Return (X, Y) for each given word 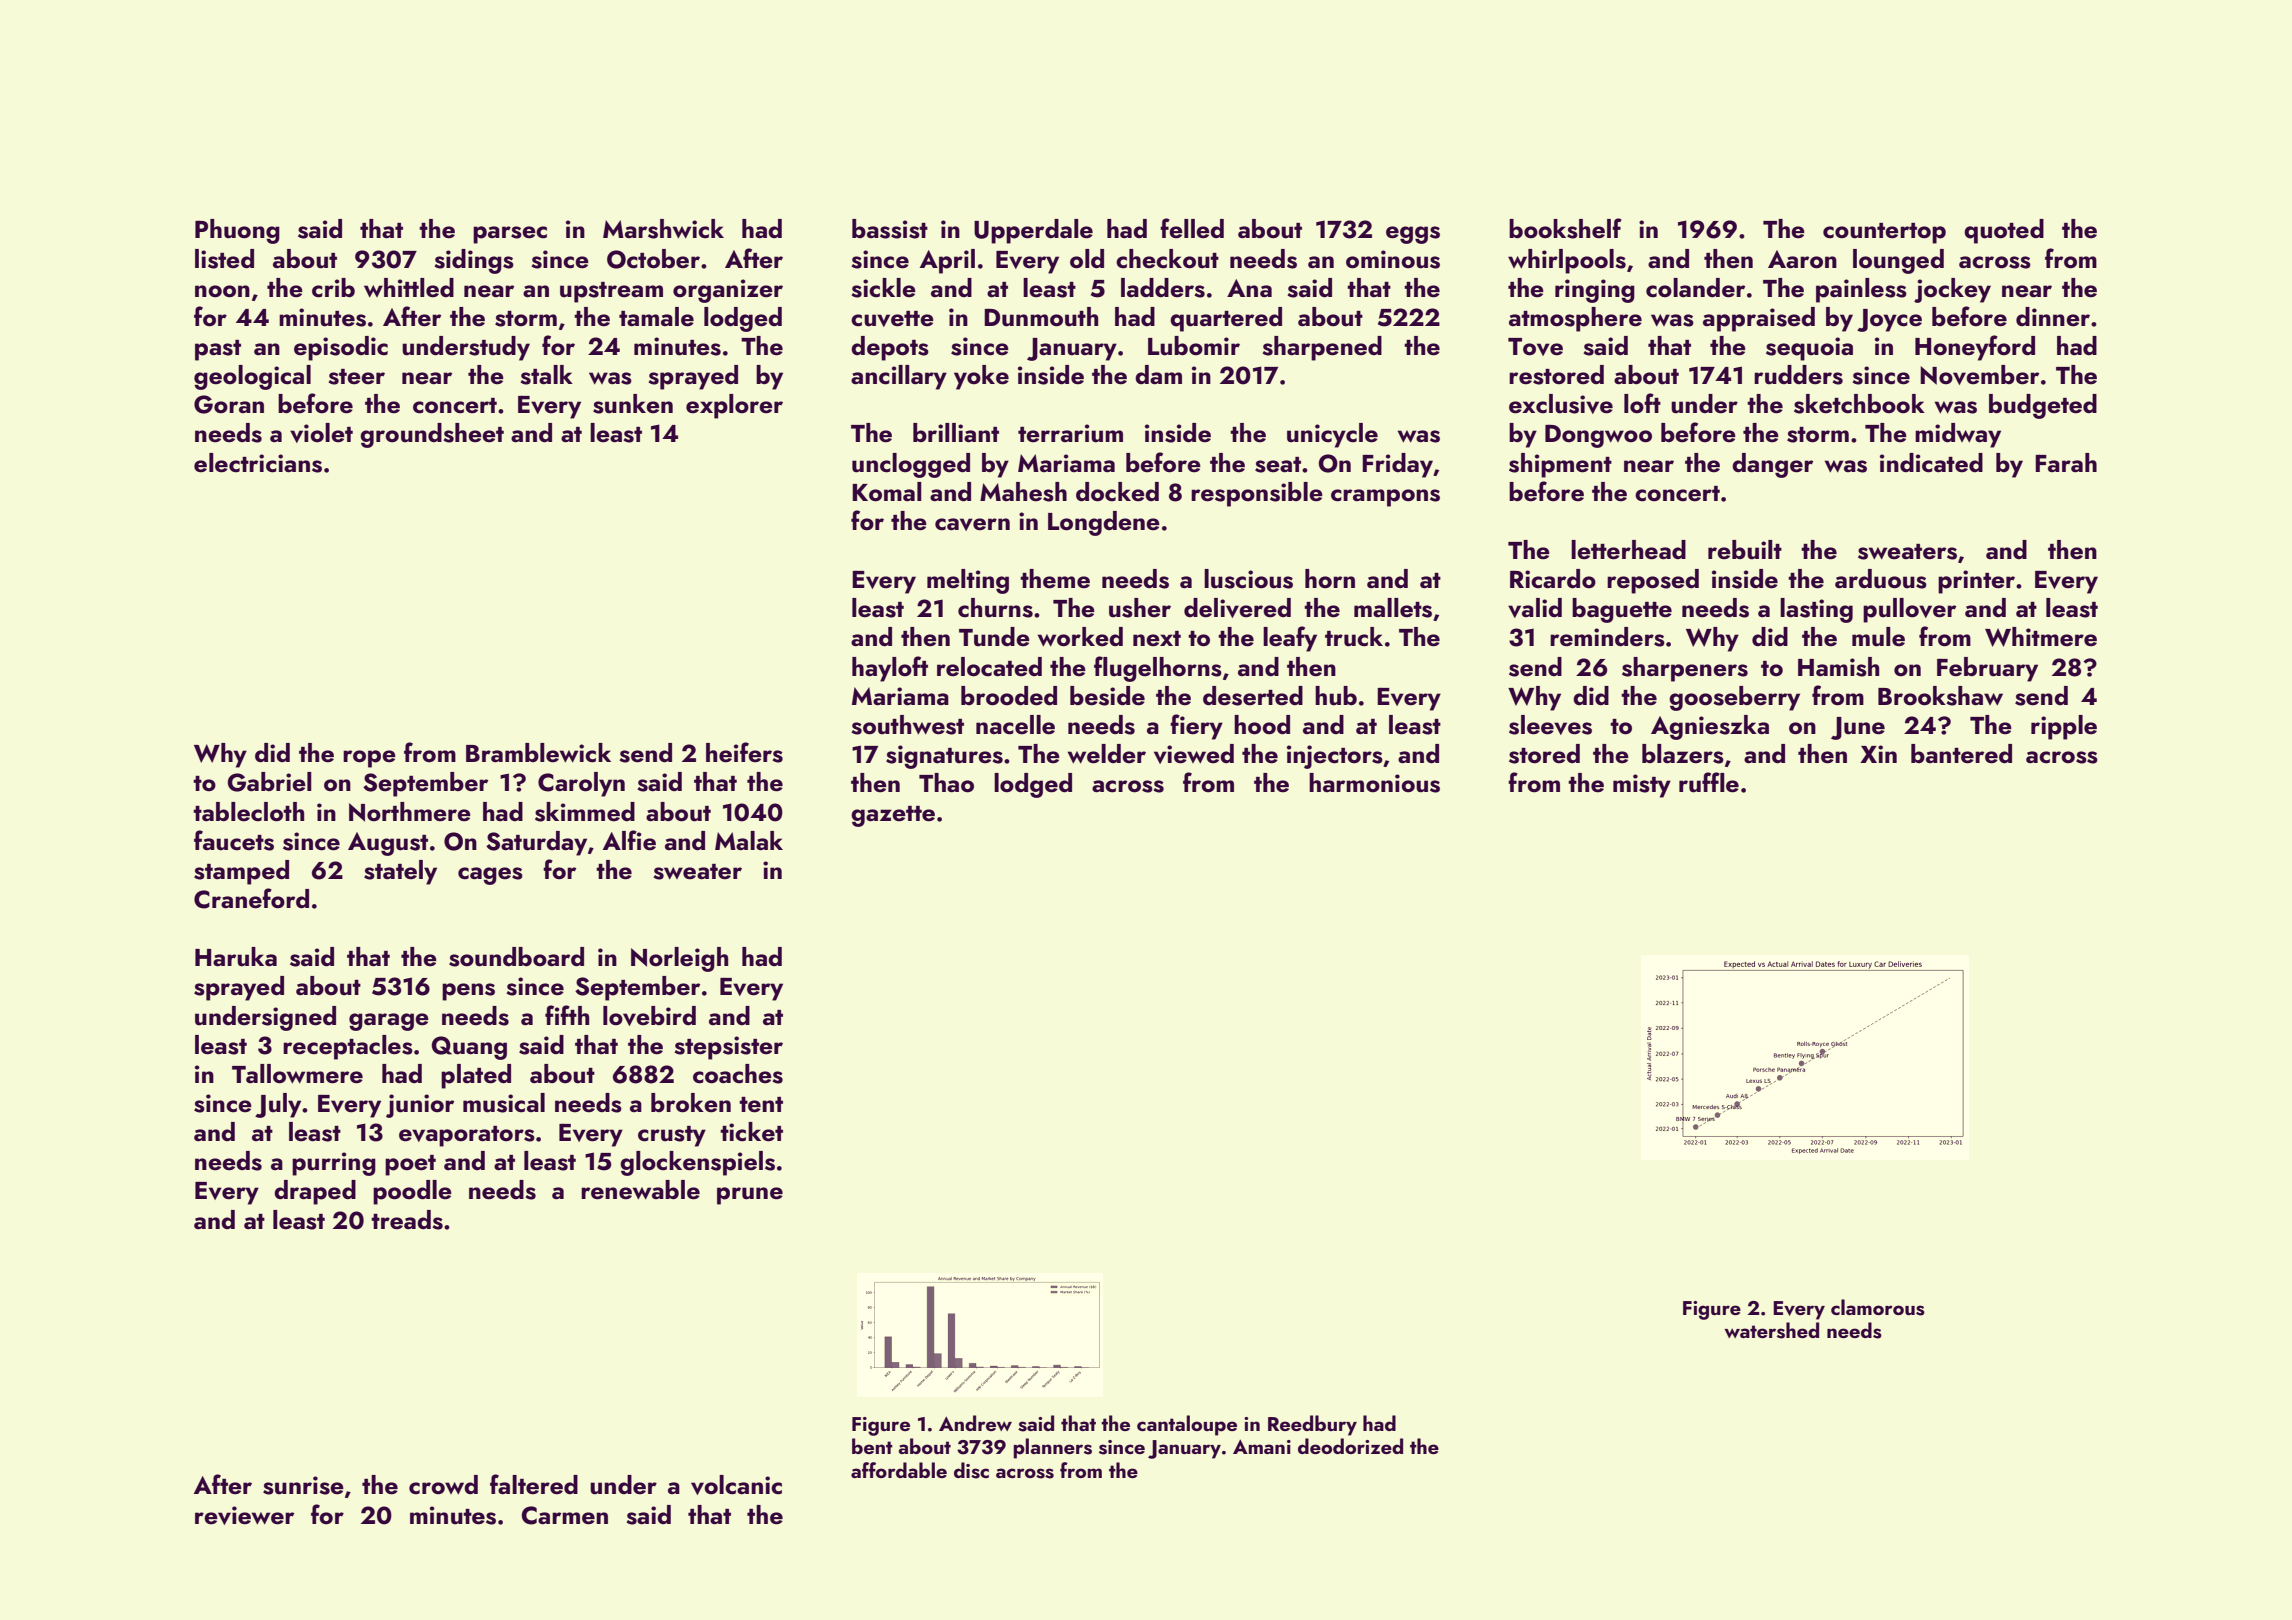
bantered (1961, 754)
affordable (899, 1470)
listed (224, 259)
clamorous (1878, 1307)
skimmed (585, 812)
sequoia (1809, 349)
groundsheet (432, 435)
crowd (443, 1485)
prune (750, 1196)
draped (315, 1192)
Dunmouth (1041, 317)
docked (1117, 492)
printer (1976, 582)
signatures (944, 757)
